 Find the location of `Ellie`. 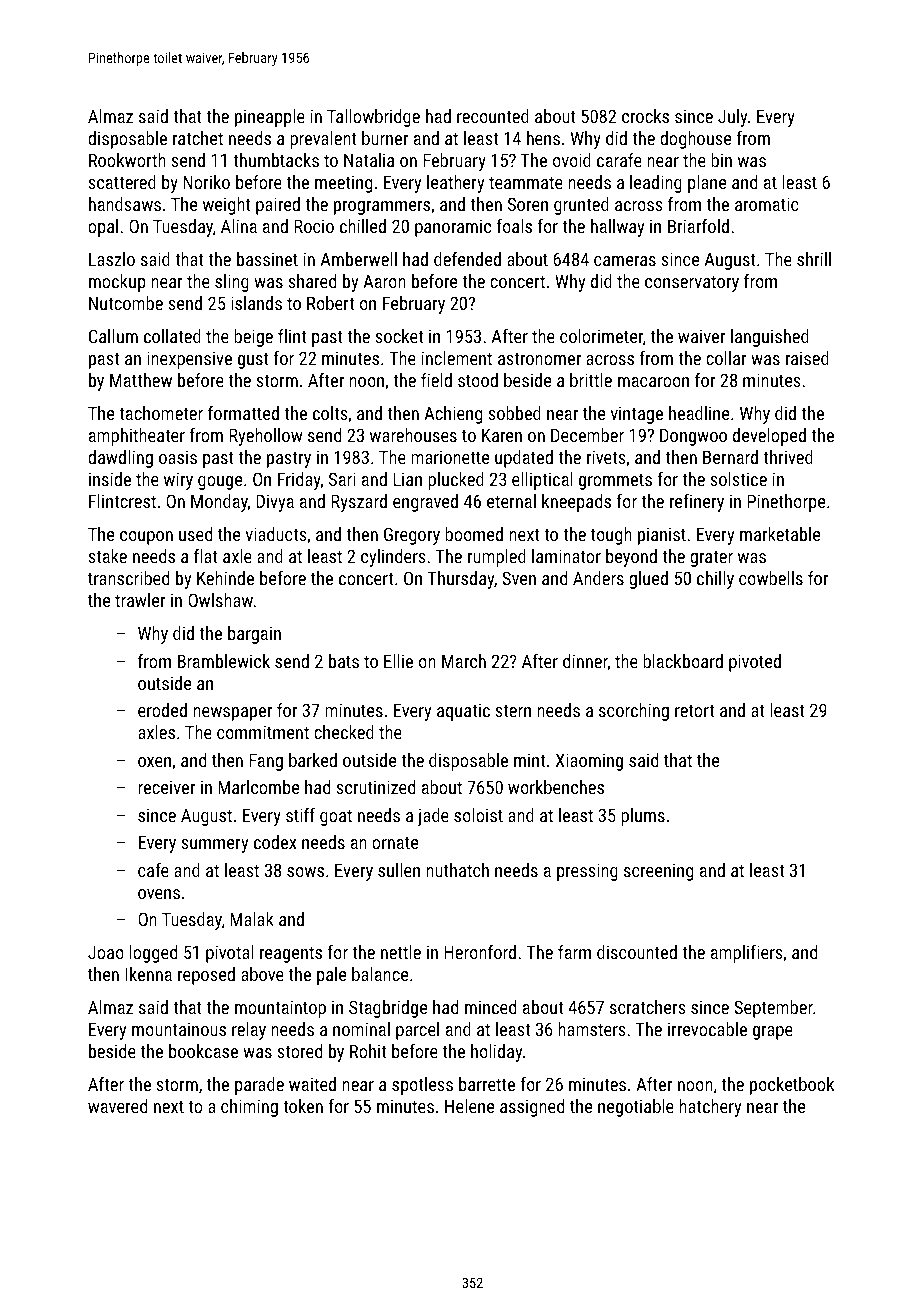

Ellie is located at coordinates (398, 661).
